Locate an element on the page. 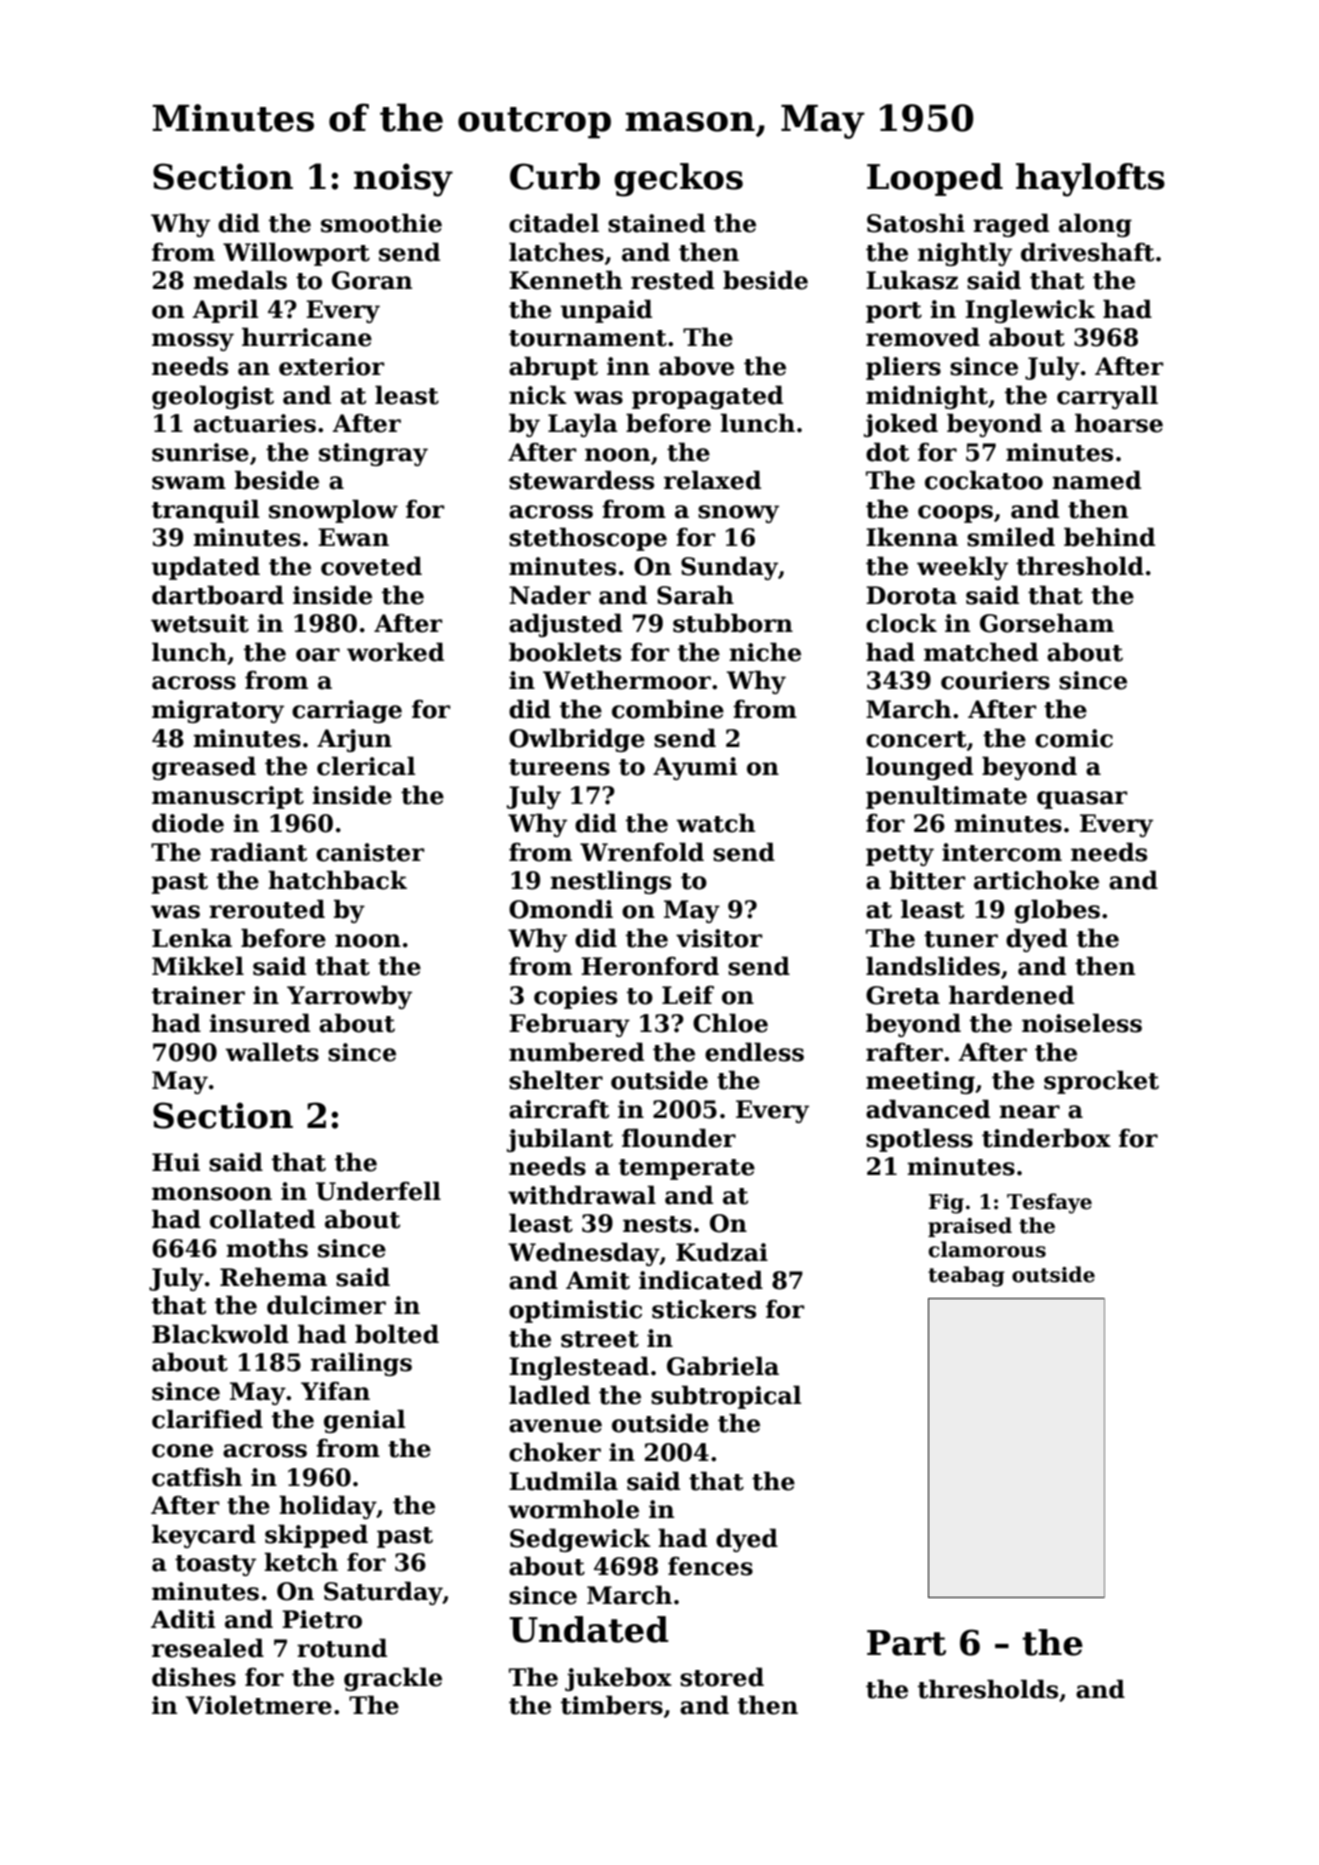  comic is located at coordinates (1074, 738).
